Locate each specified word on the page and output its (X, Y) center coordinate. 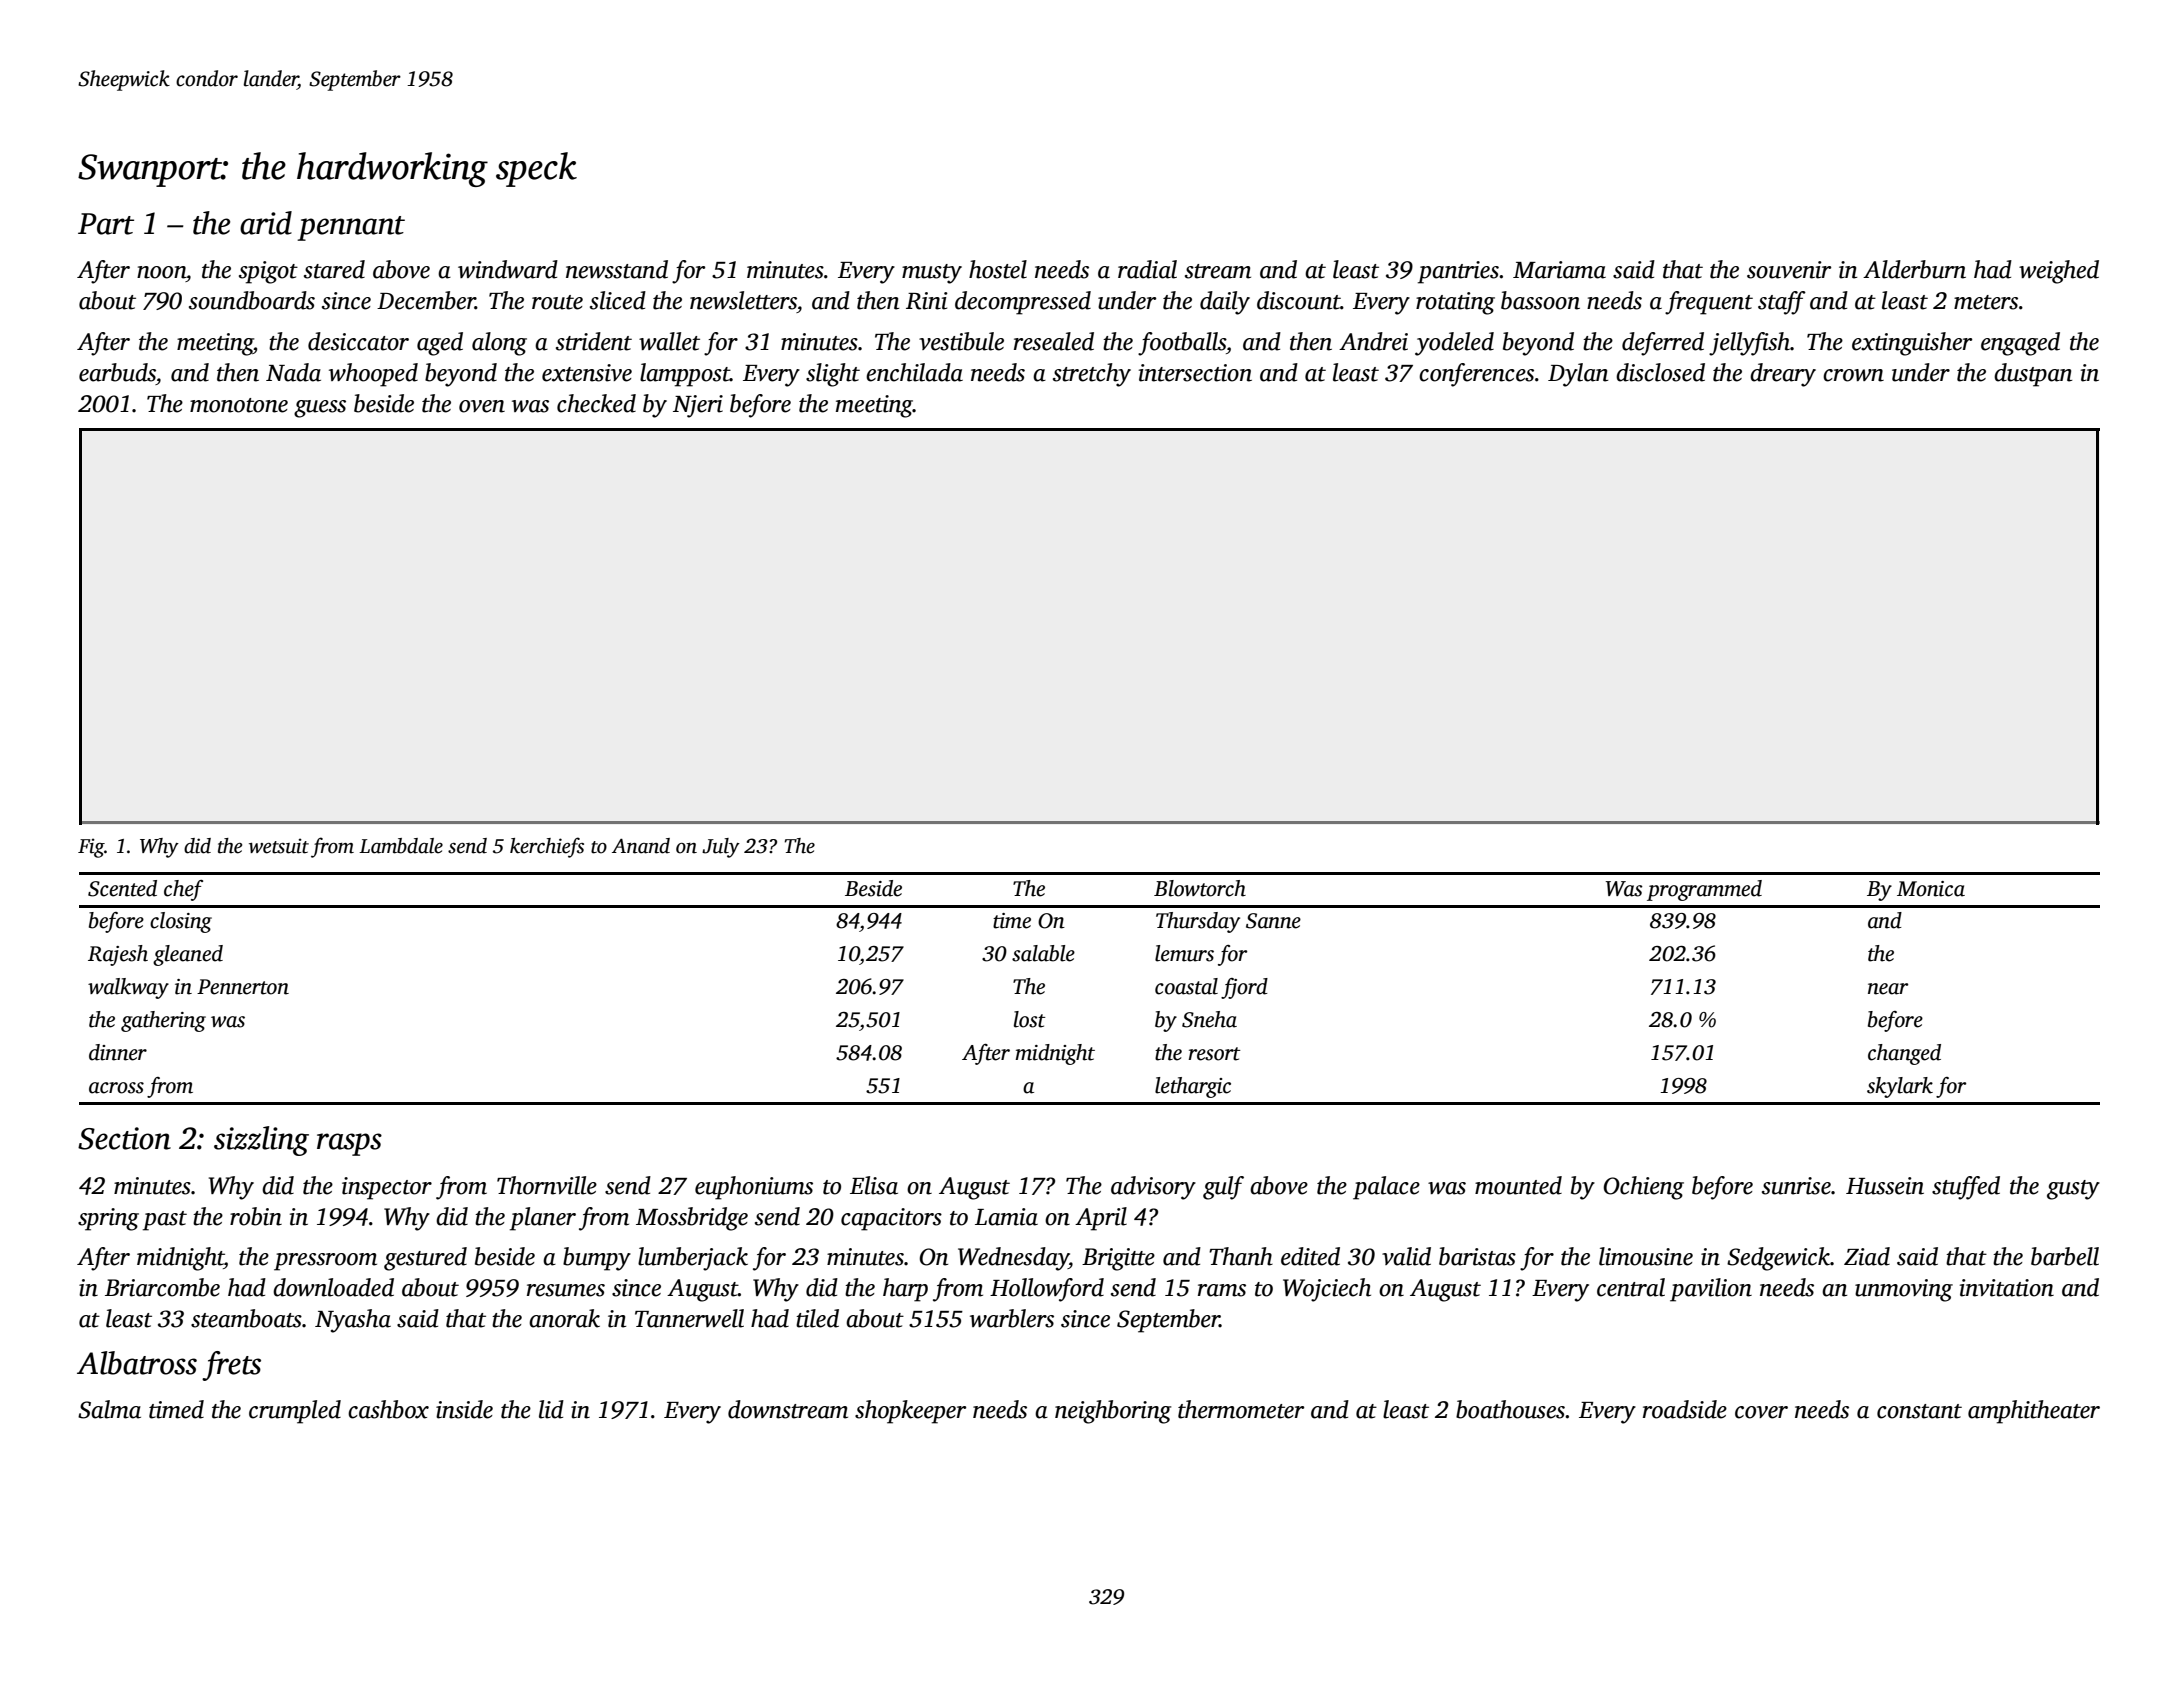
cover (1761, 1412)
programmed (1704, 890)
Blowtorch (1200, 888)
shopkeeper (910, 1412)
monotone (239, 405)
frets (231, 1366)
